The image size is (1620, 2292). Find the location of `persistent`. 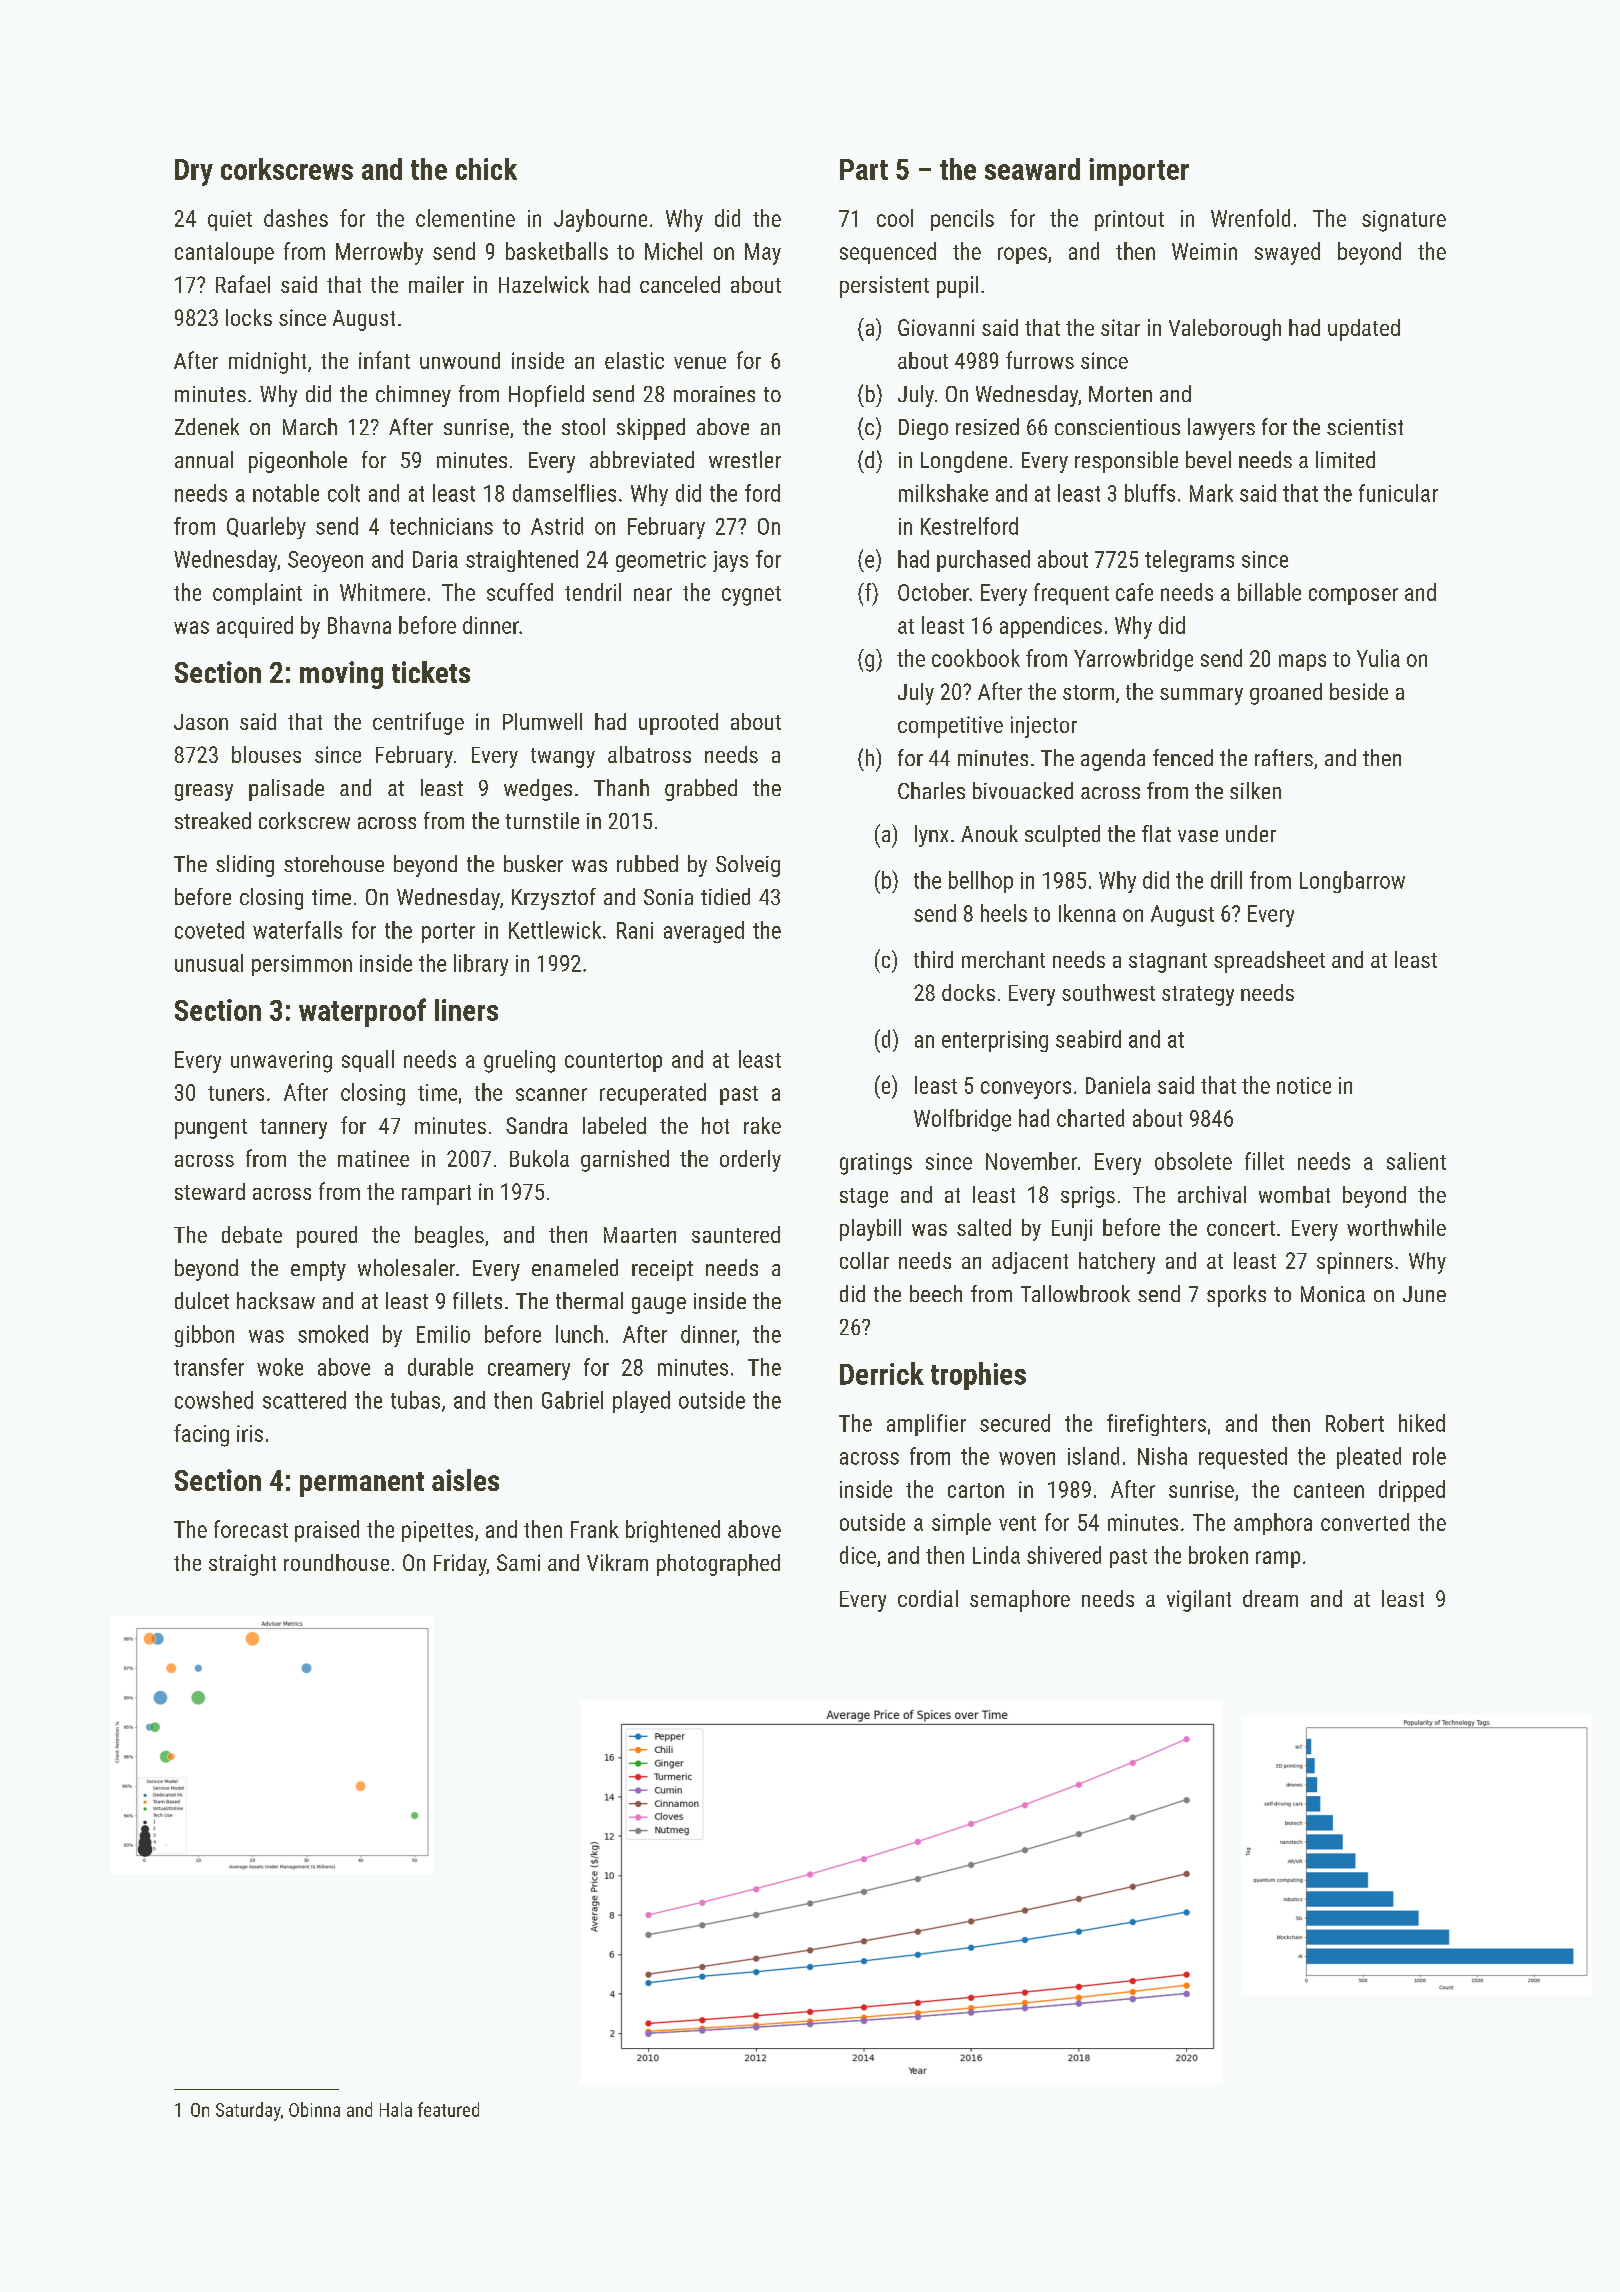

persistent is located at coordinates (884, 287).
